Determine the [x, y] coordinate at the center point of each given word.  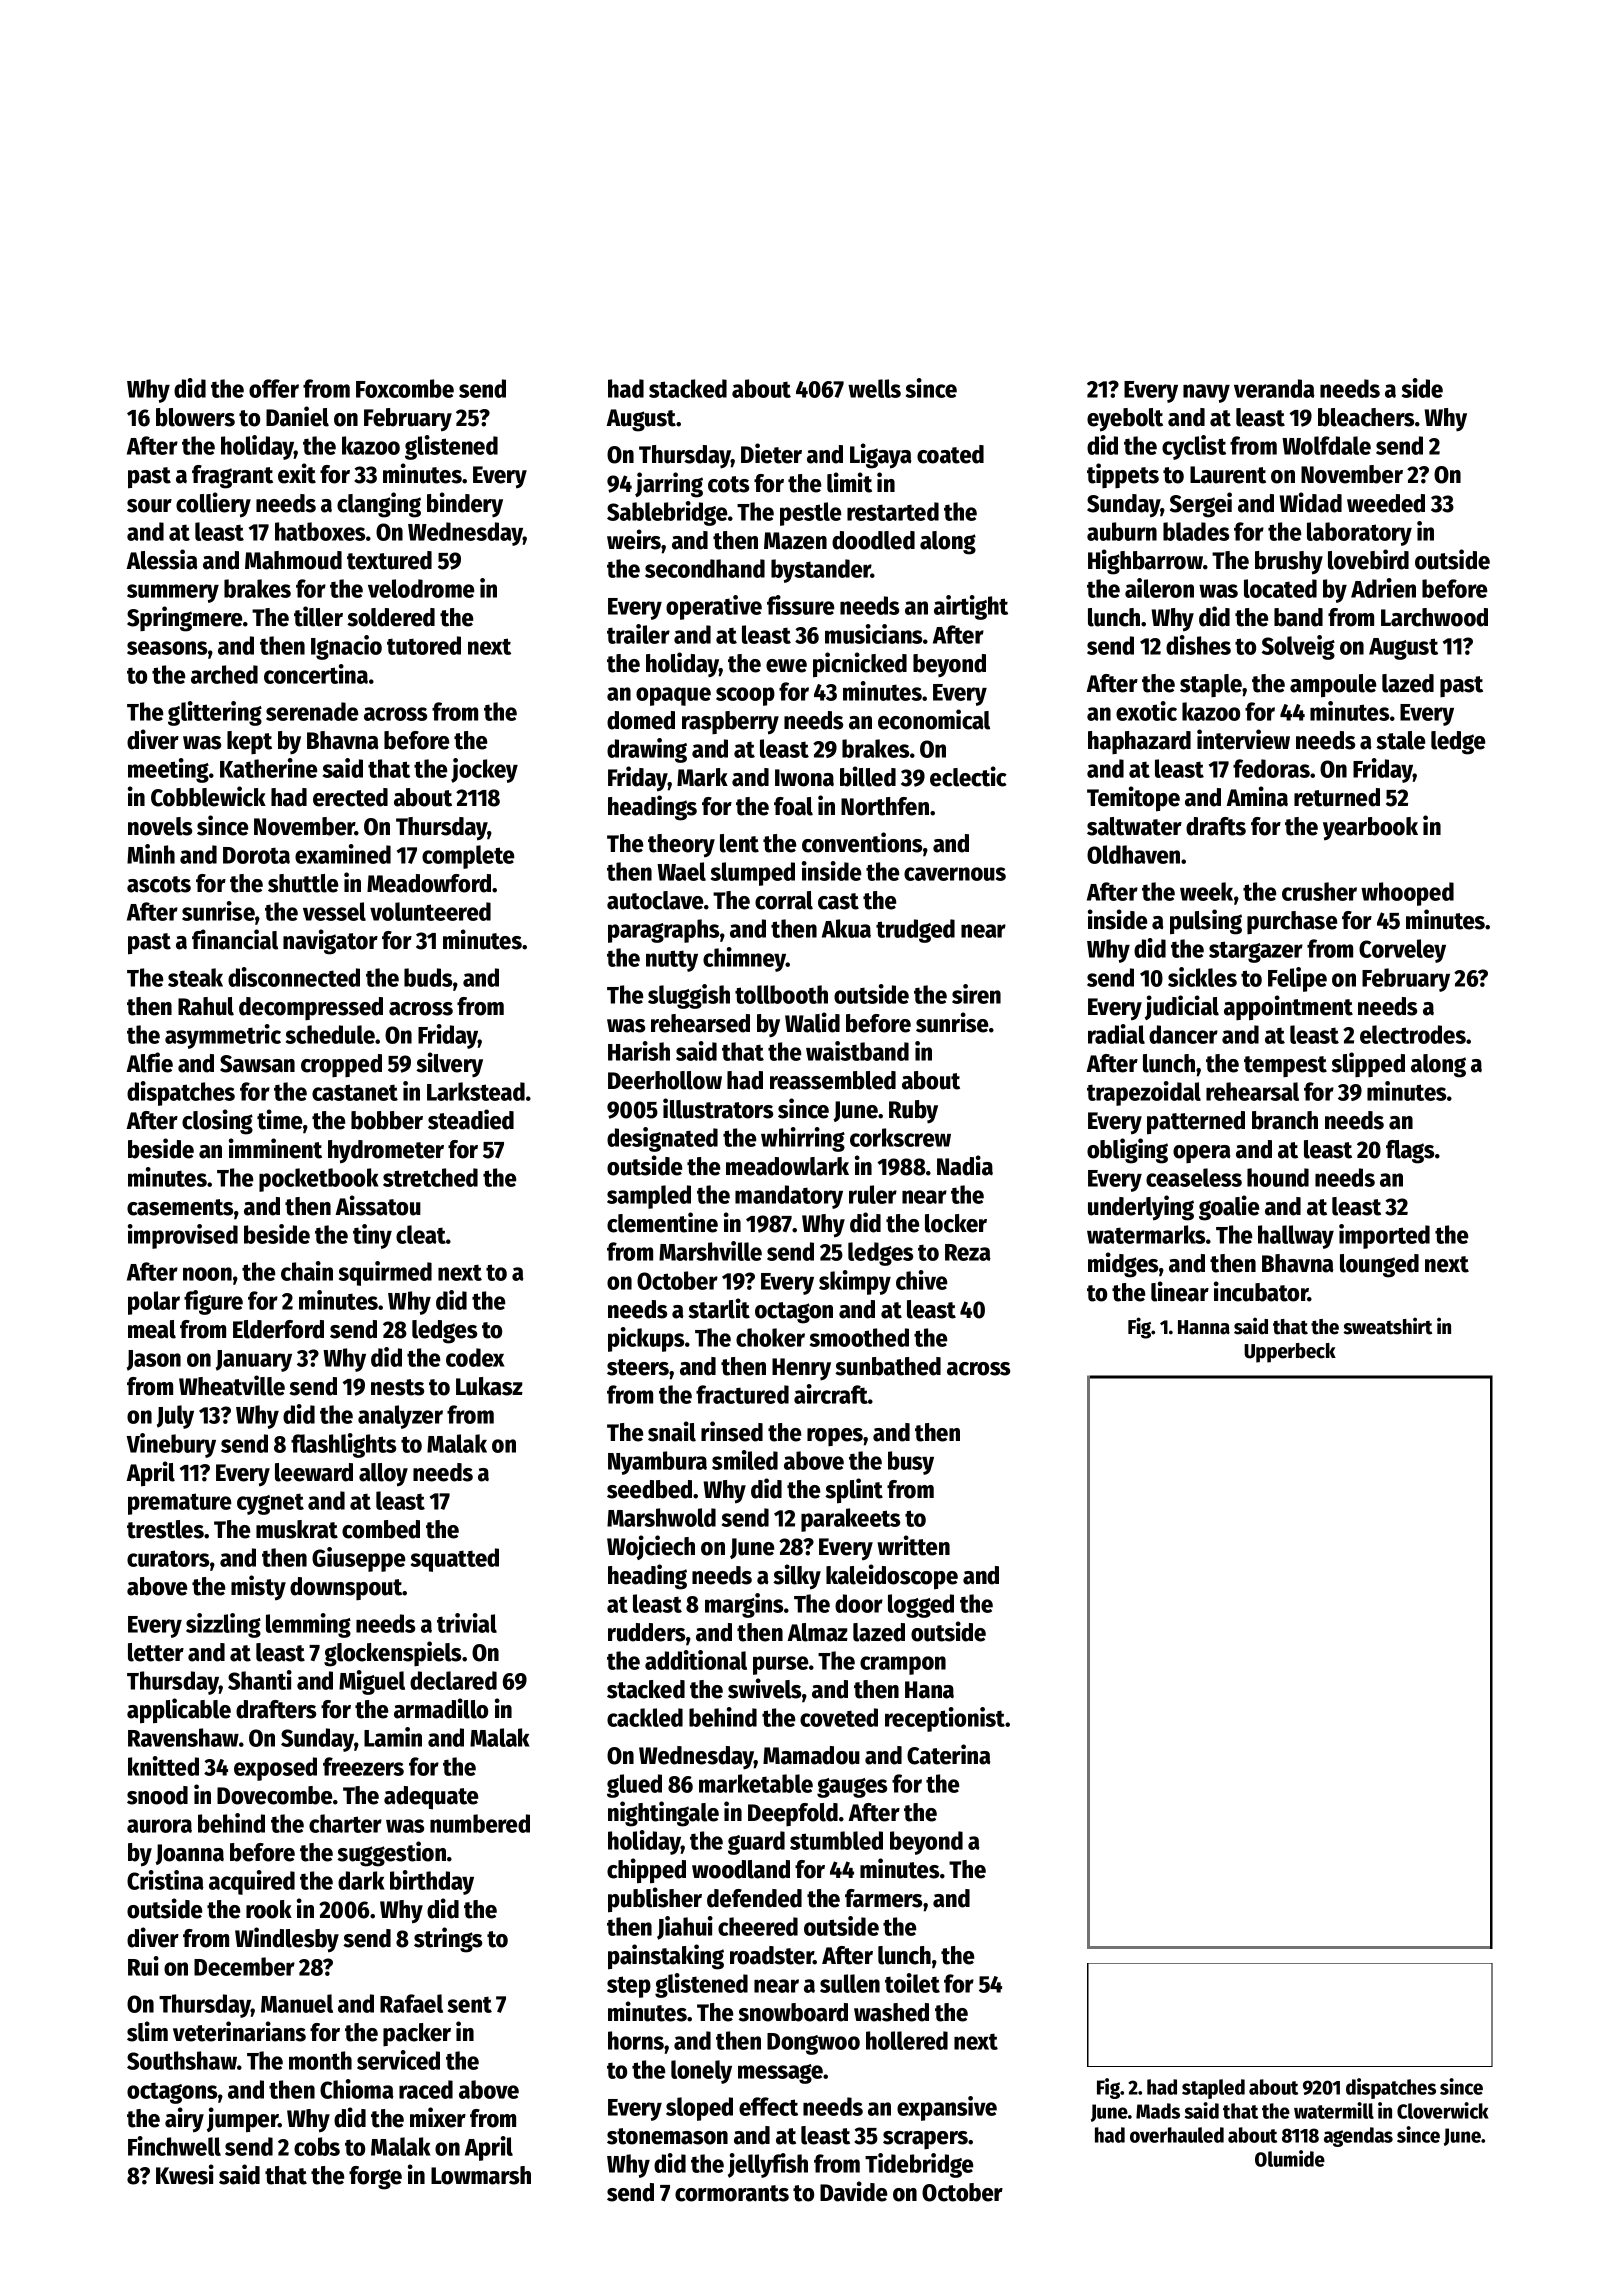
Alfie [149, 1062]
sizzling [223, 1625]
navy [1206, 393]
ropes [835, 1437]
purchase [1292, 922]
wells [874, 388]
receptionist [945, 1719]
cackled [645, 1717]
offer [274, 388]
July [175, 1417]
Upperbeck [1290, 1353]
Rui [143, 1966]
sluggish [689, 996]
